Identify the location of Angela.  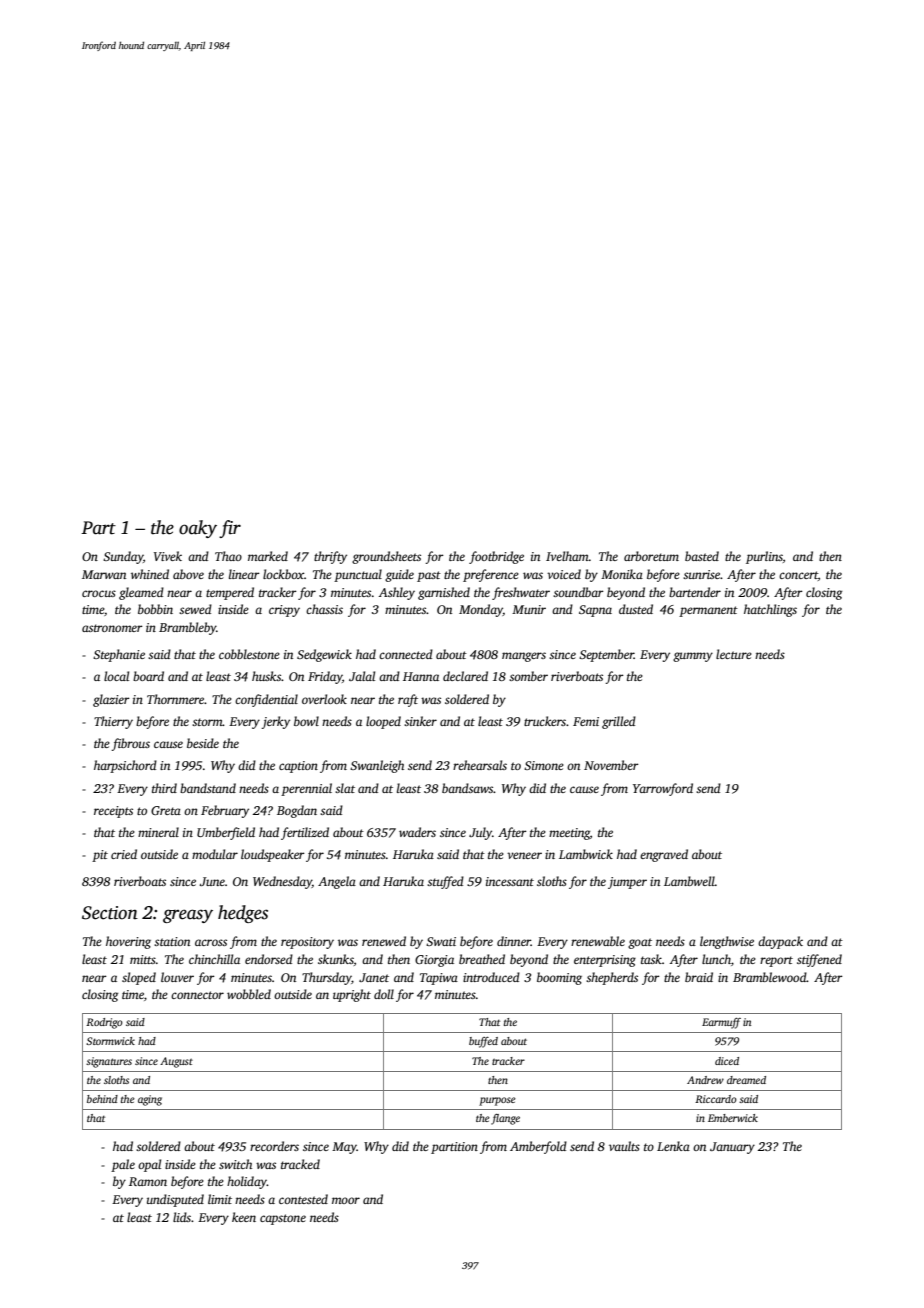
(337, 882).
